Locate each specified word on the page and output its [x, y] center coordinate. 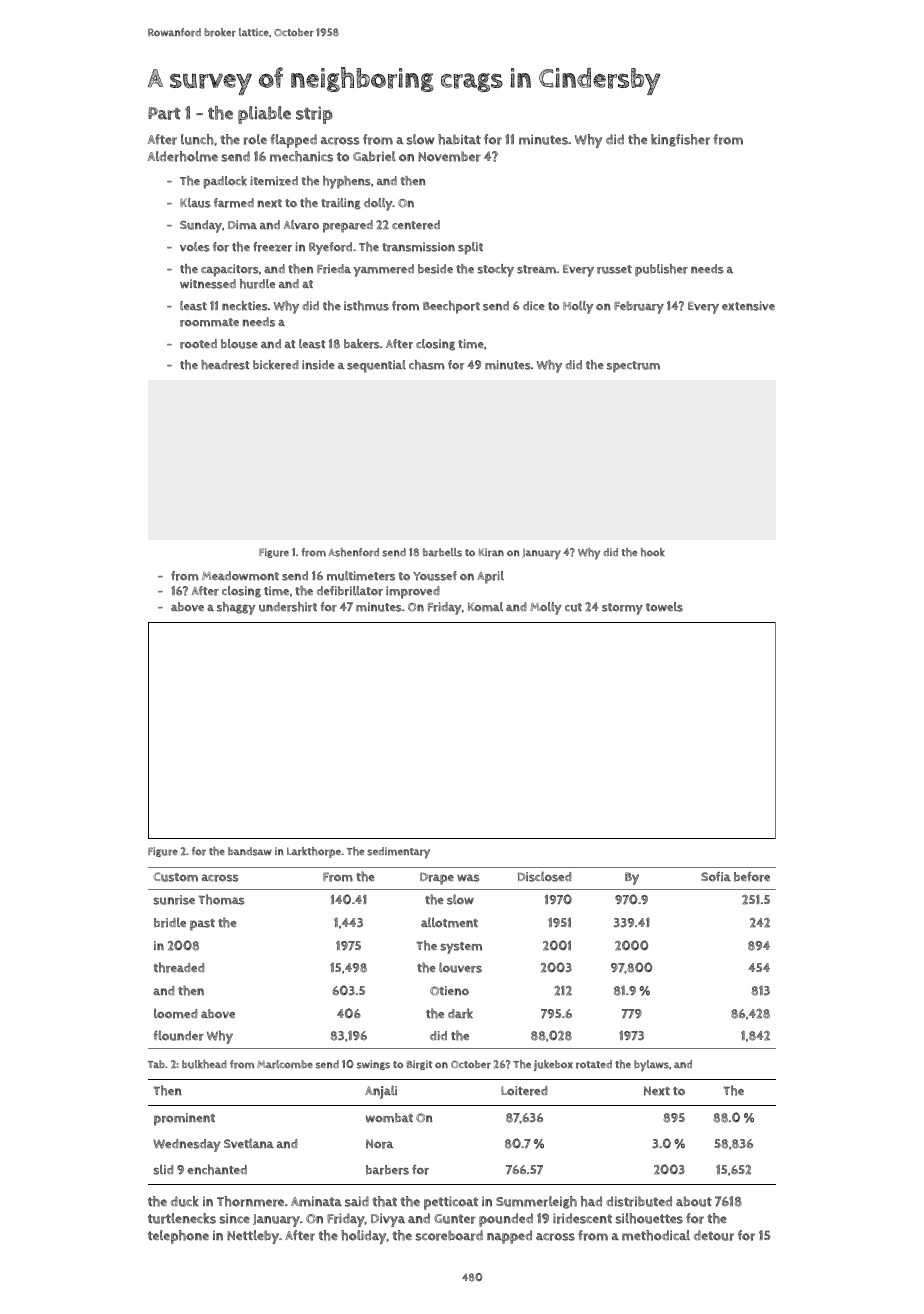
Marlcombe [285, 1064]
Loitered [524, 1091]
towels [664, 607]
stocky [495, 270]
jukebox [553, 1065]
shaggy [236, 608]
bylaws [651, 1066]
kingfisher [680, 140]
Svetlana [249, 1143]
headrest [225, 365]
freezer [272, 247]
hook [653, 552]
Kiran [491, 552]
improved [413, 592]
